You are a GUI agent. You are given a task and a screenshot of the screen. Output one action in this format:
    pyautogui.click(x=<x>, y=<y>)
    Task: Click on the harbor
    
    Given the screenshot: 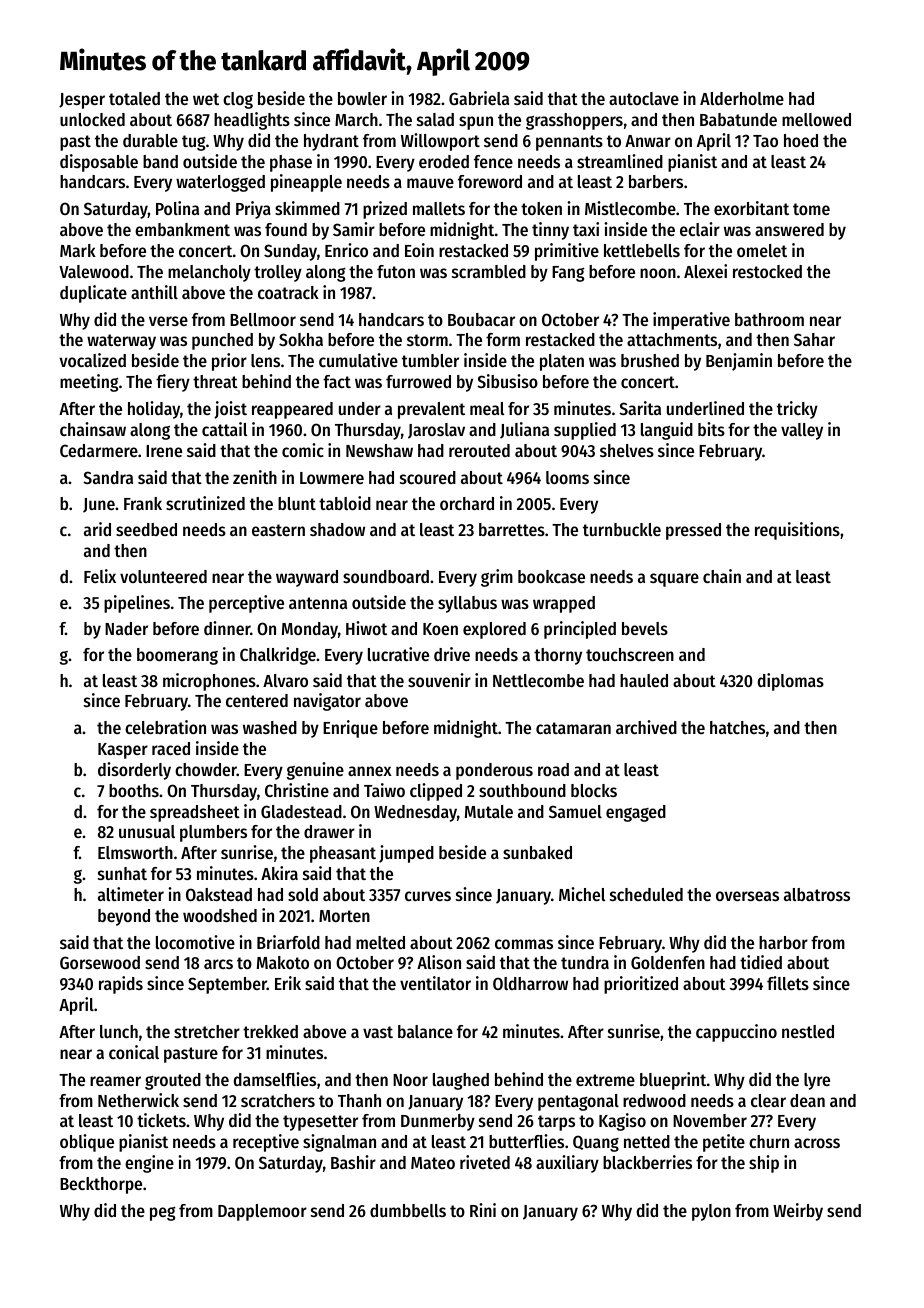 What is the action you would take?
    pyautogui.click(x=783, y=942)
